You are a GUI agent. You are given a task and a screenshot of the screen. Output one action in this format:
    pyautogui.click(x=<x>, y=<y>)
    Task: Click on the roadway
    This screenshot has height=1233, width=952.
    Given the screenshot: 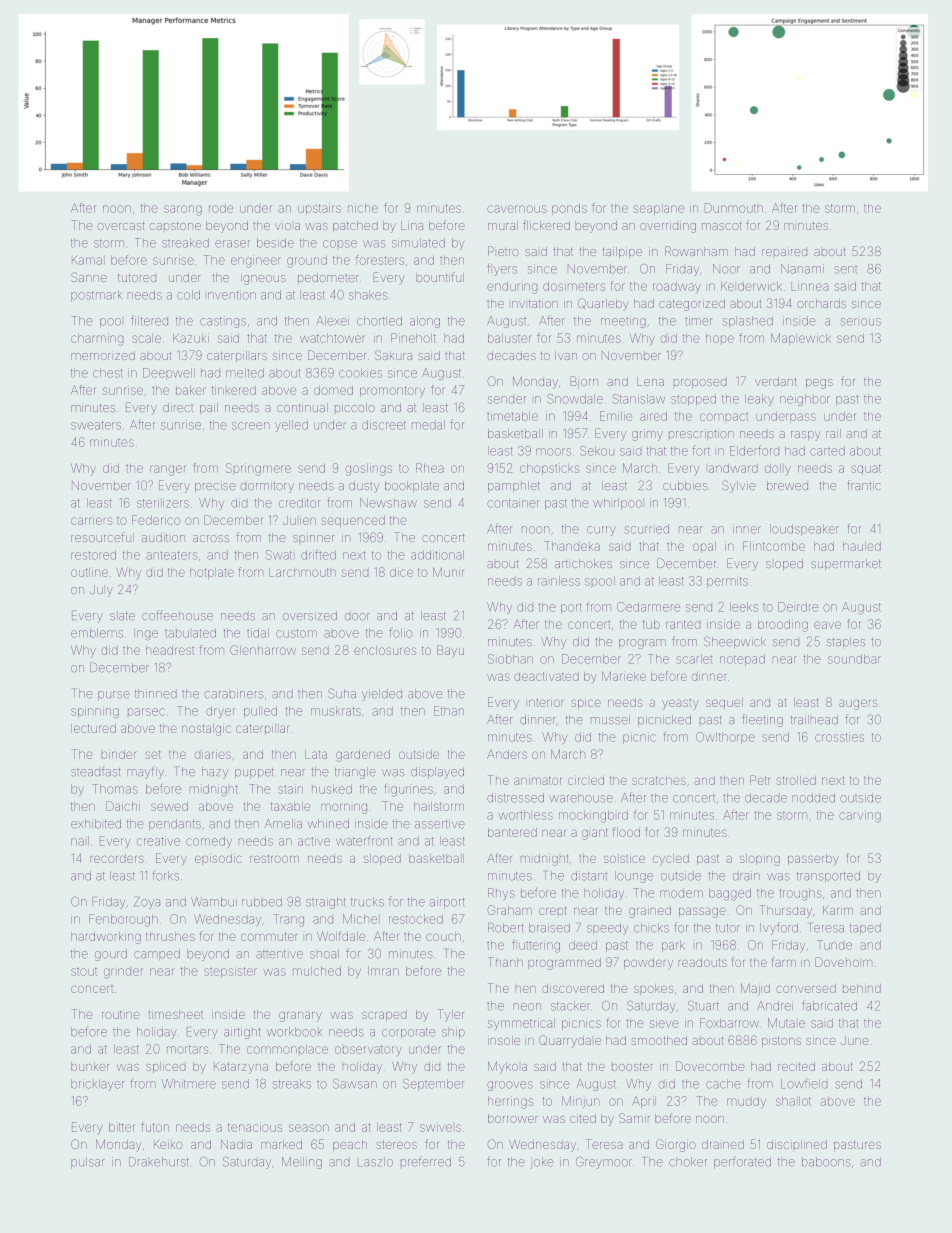 What is the action you would take?
    pyautogui.click(x=677, y=287)
